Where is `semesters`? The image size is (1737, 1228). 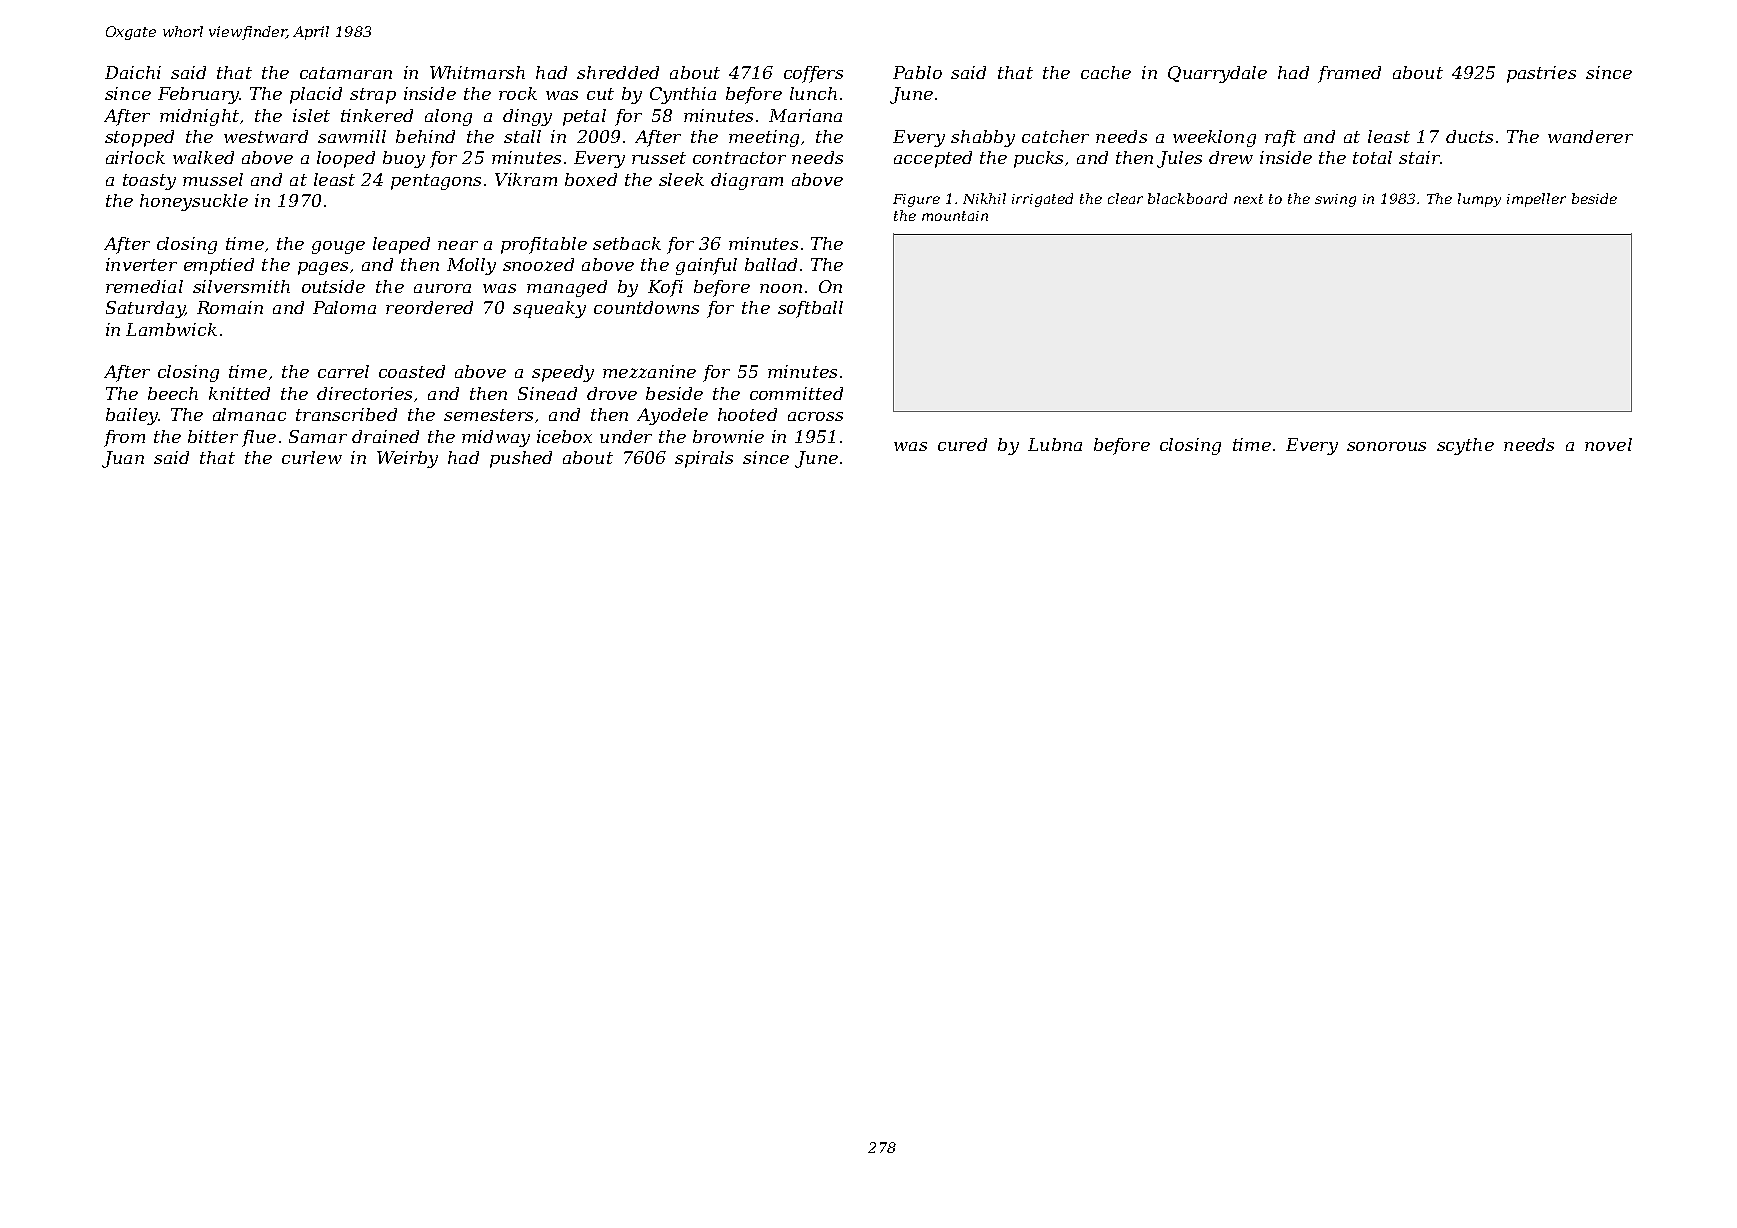 semesters is located at coordinates (488, 415).
